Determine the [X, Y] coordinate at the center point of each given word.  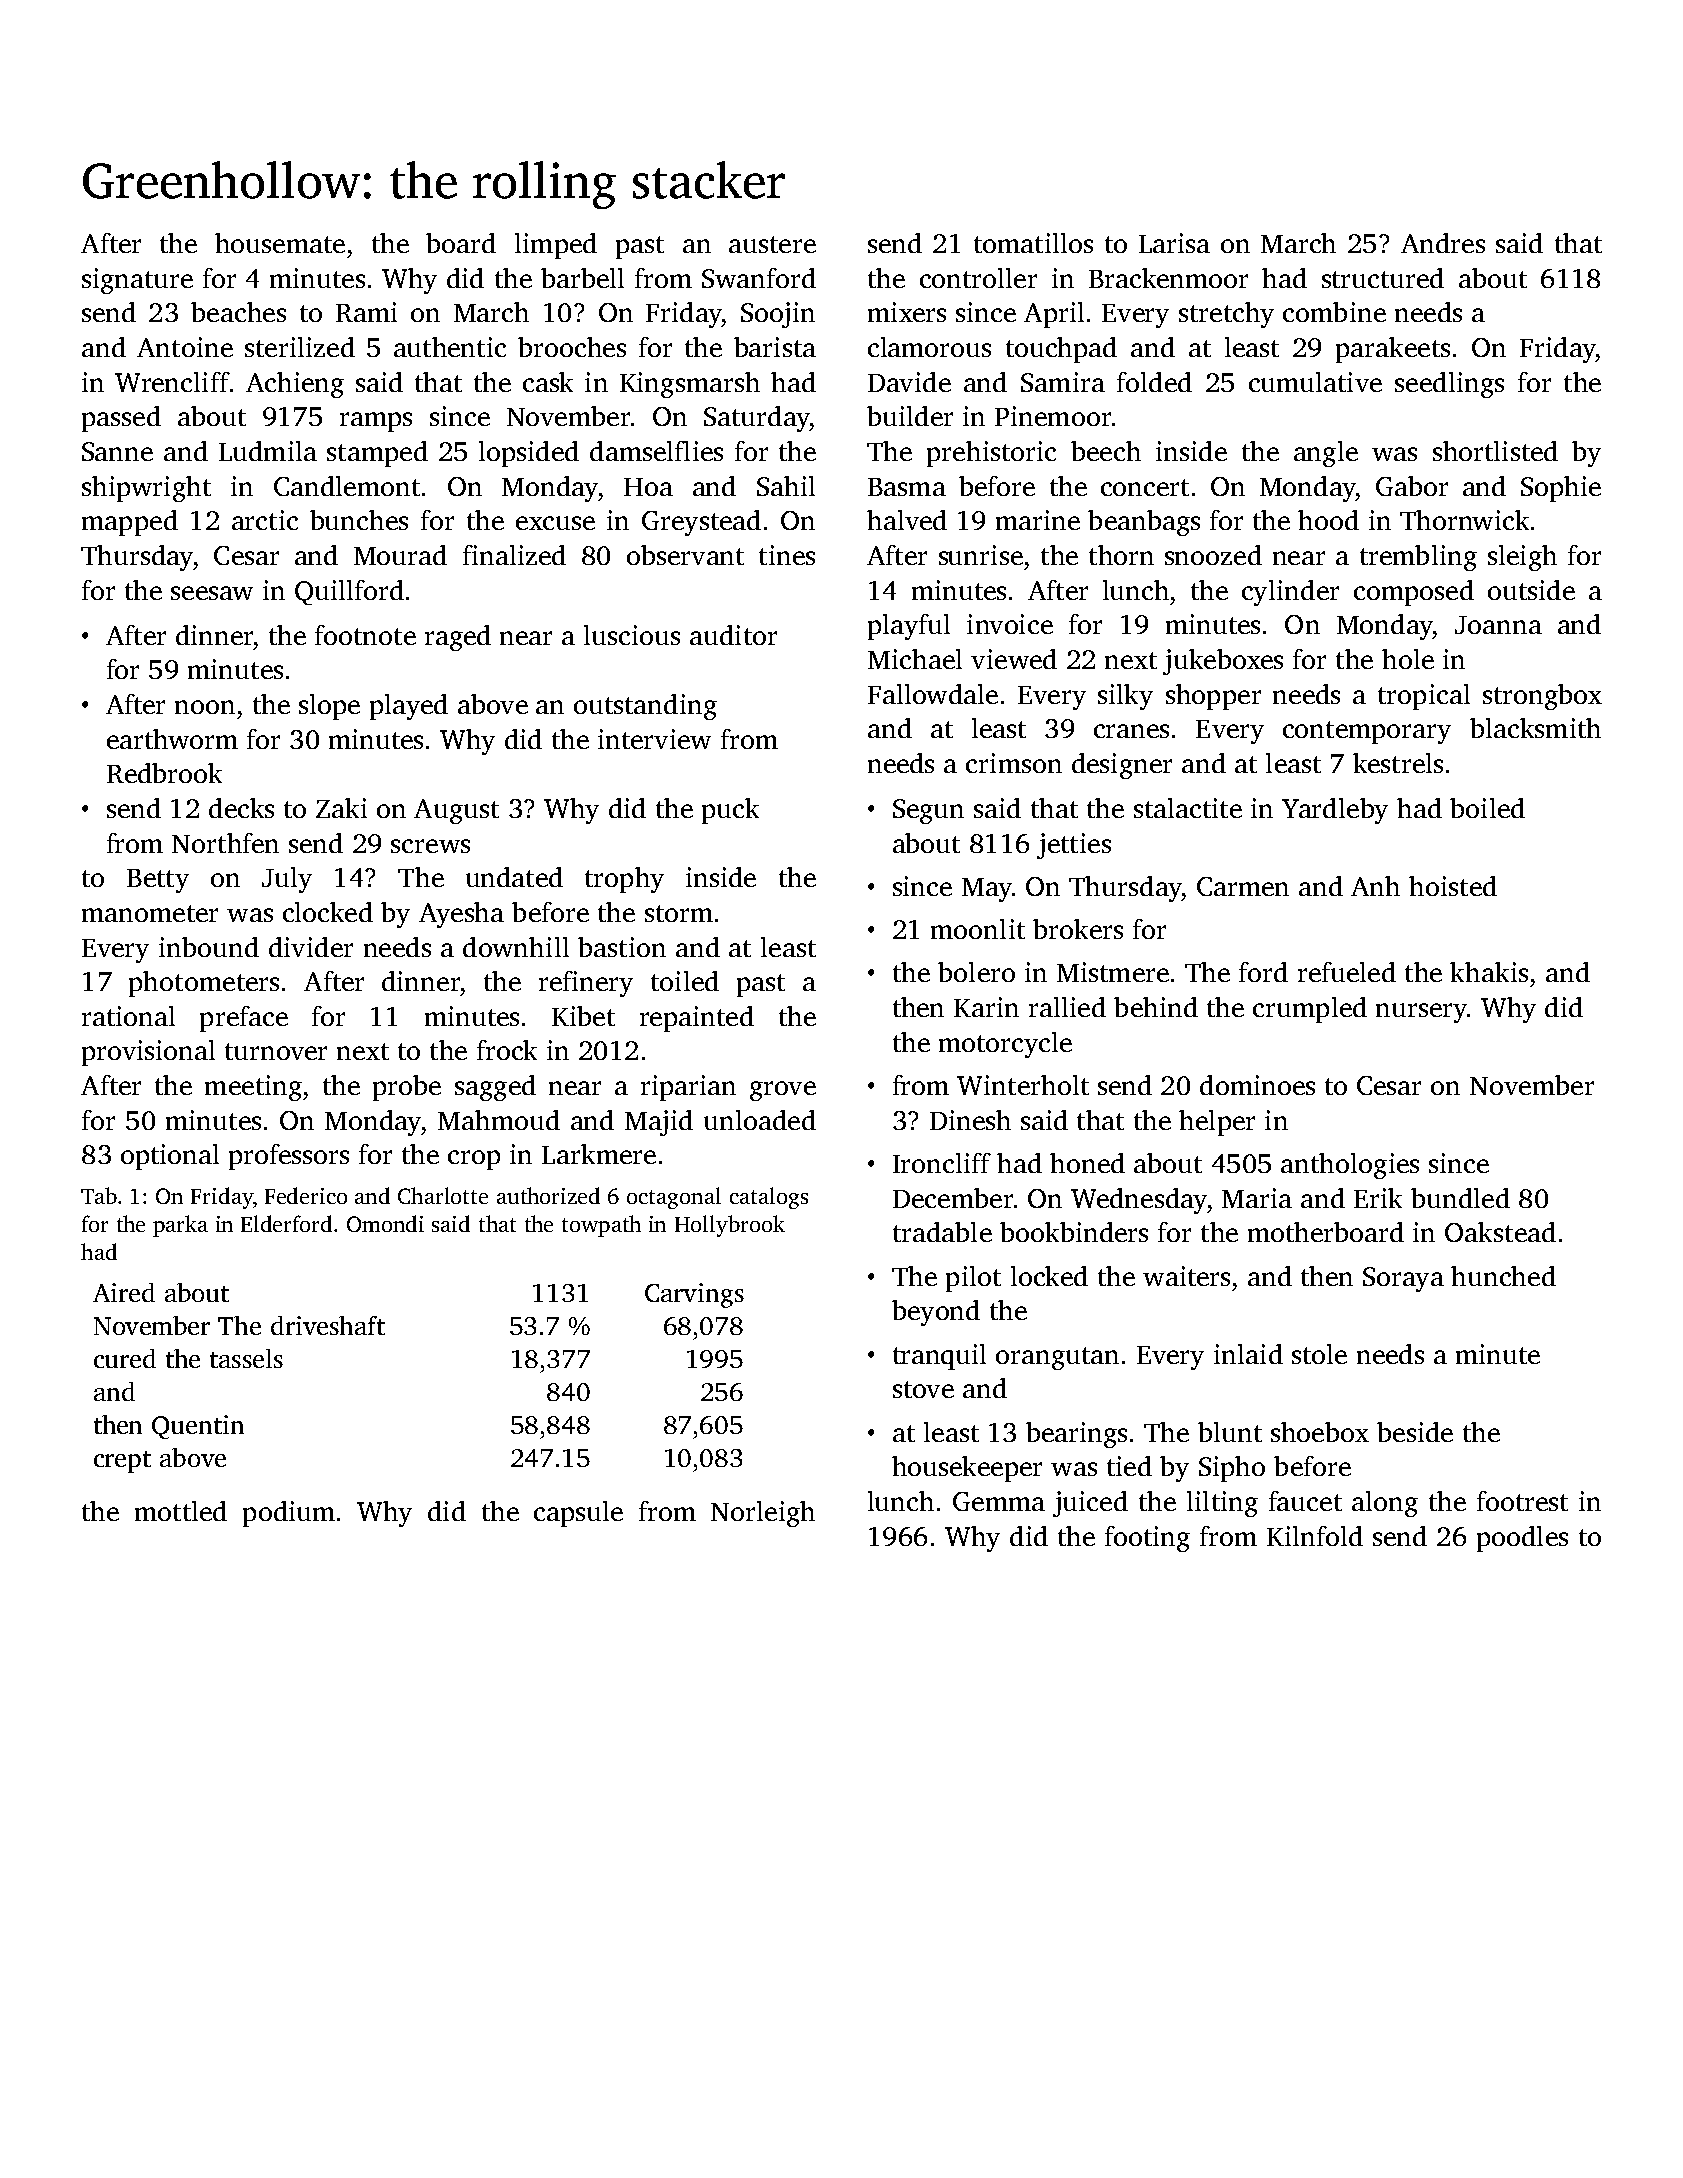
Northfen [225, 843]
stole [1319, 1354]
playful [909, 627]
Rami [366, 312]
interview [654, 739]
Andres [1443, 243]
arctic [265, 520]
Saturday [757, 419]
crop [474, 1160]
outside [1531, 590]
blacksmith [1535, 728]
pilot [973, 1279]
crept [122, 1462]
